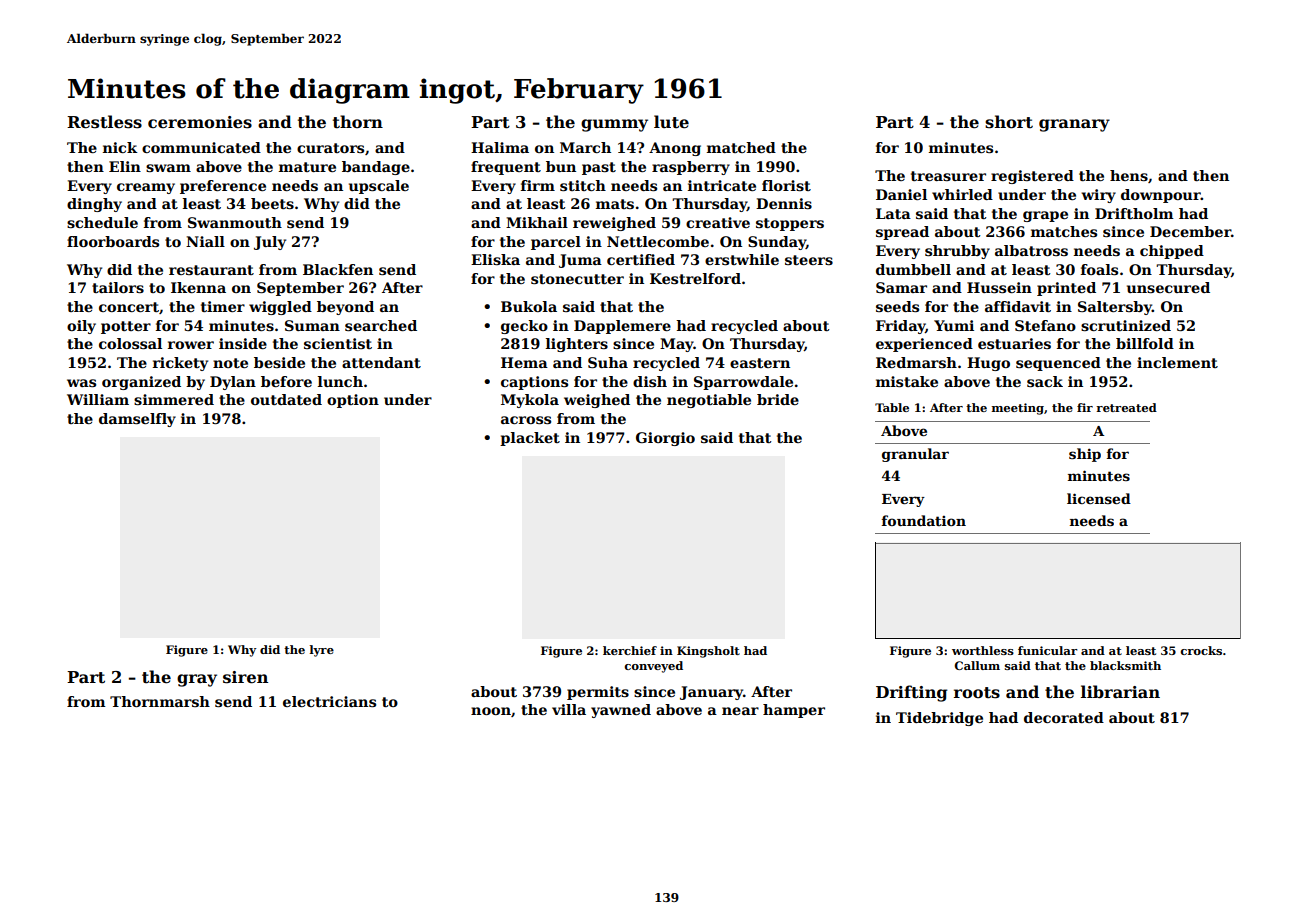 The image size is (1308, 924). Describe the element at coordinates (120, 147) in the screenshot. I see `nick` at that location.
